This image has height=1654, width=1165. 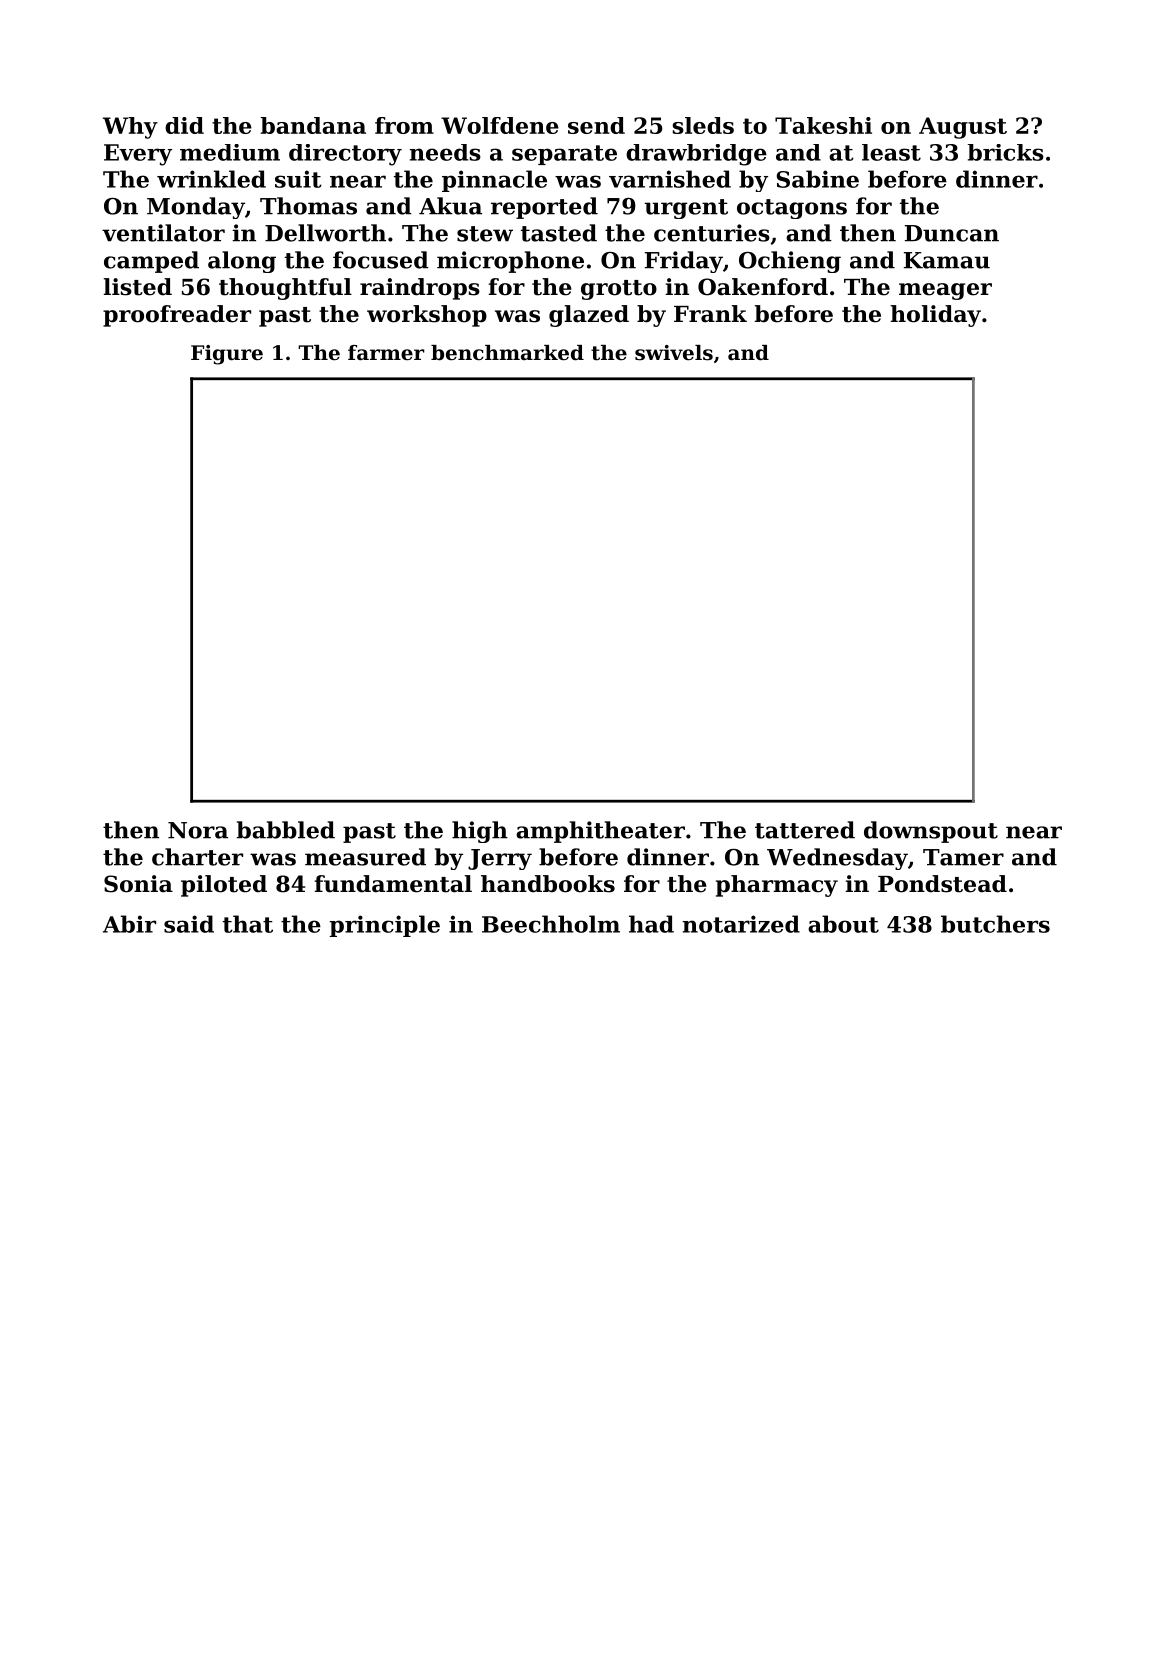 I want to click on butchers, so click(x=995, y=924).
